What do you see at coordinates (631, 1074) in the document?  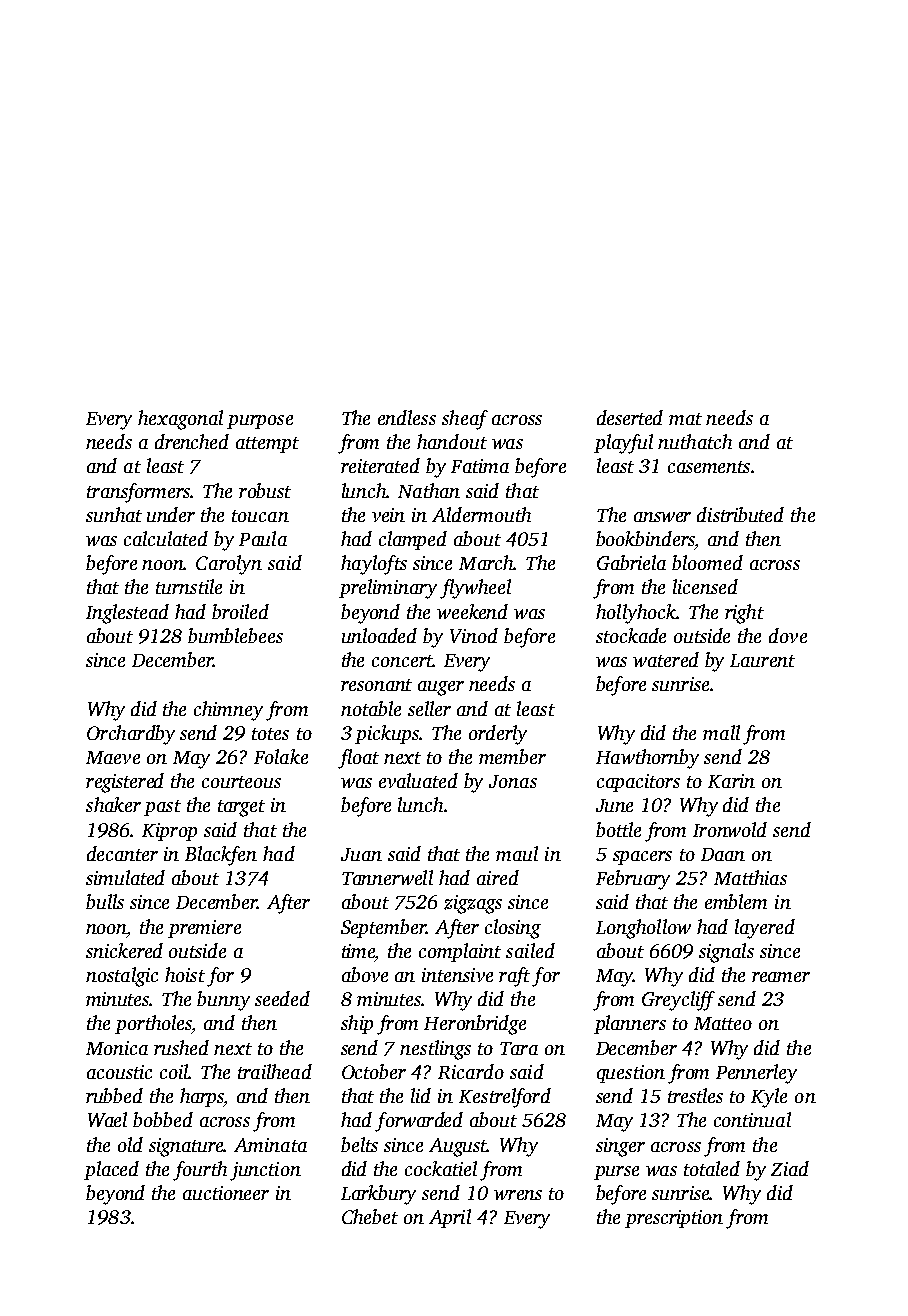 I see `question` at bounding box center [631, 1074].
